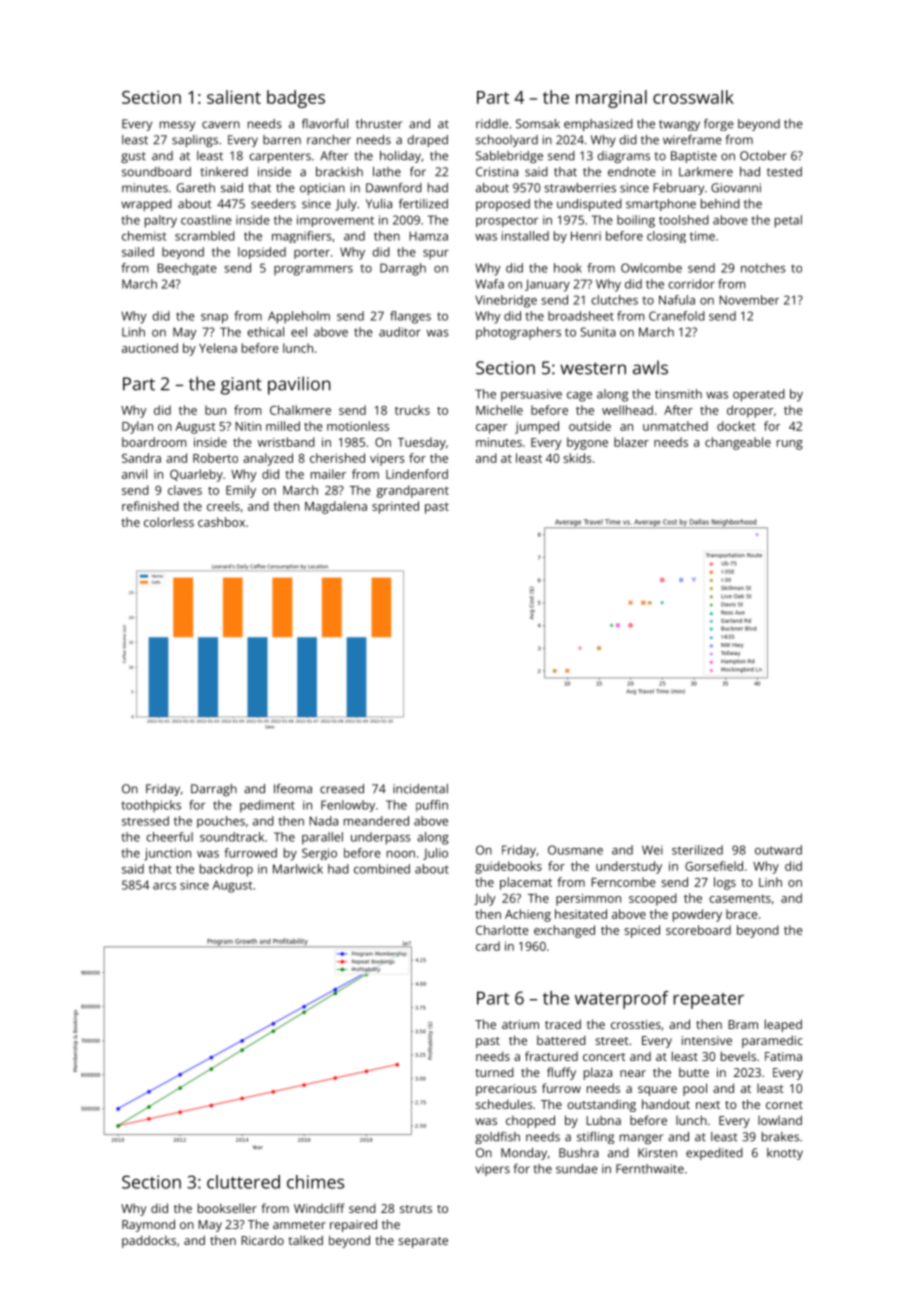 This page has height=1308, width=924. What do you see at coordinates (492, 124) in the page?
I see `riddle` at bounding box center [492, 124].
